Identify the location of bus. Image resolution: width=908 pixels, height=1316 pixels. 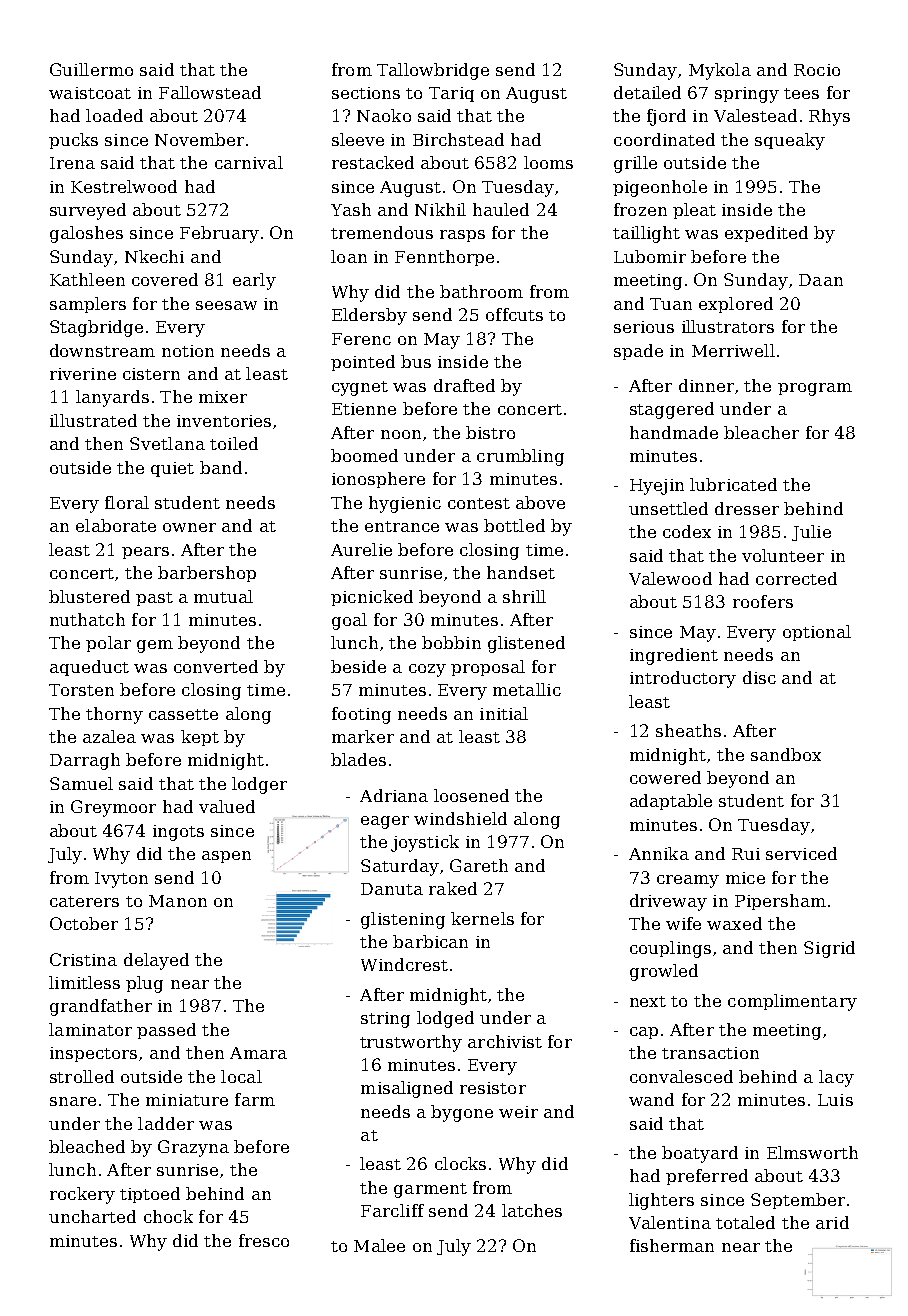
(416, 361).
